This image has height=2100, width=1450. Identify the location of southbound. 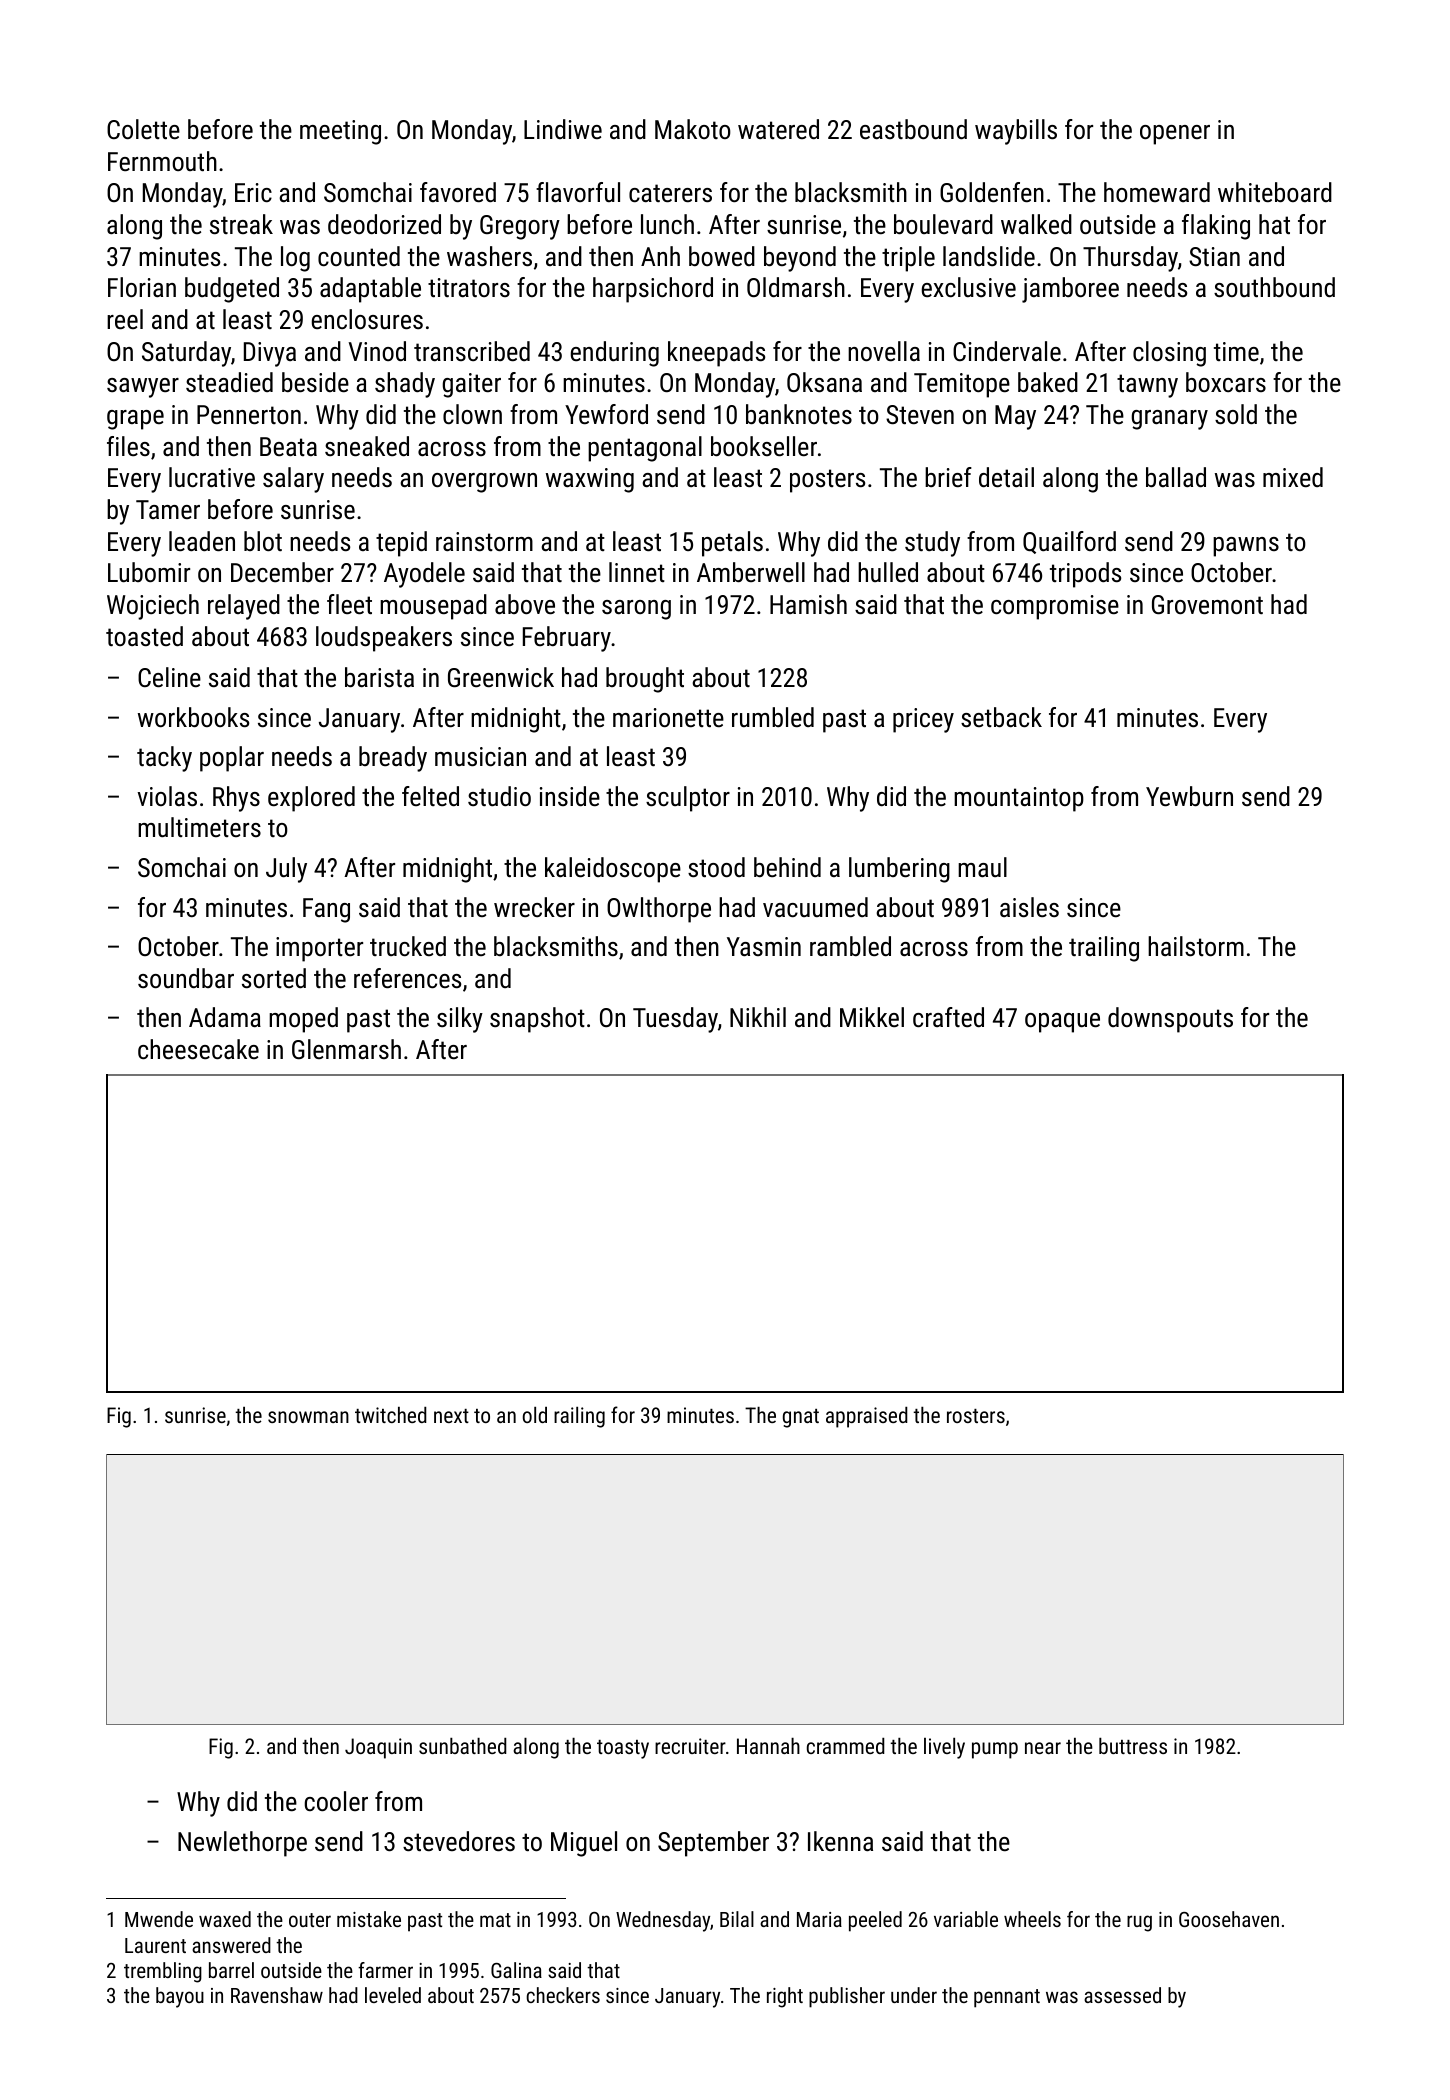
(1274, 287).
